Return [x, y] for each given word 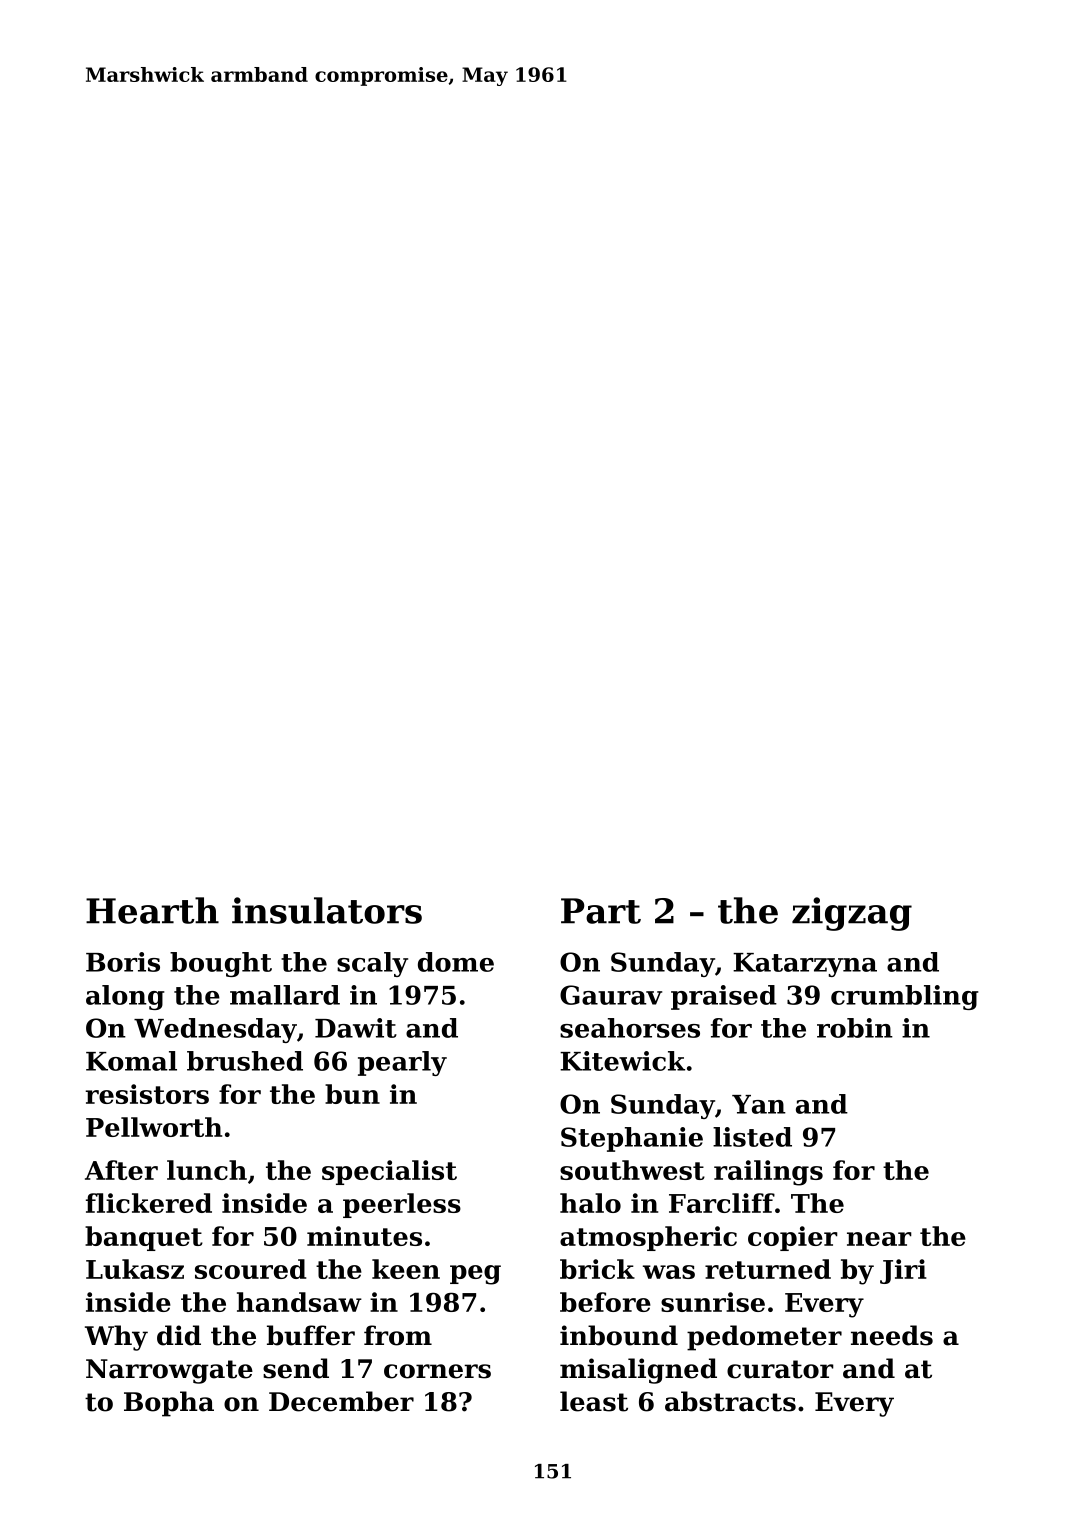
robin [855, 1028]
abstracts [730, 1401]
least [594, 1401]
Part [601, 911]
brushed [245, 1061]
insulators [327, 910]
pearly [402, 1063]
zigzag [852, 914]
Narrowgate [169, 1371]
